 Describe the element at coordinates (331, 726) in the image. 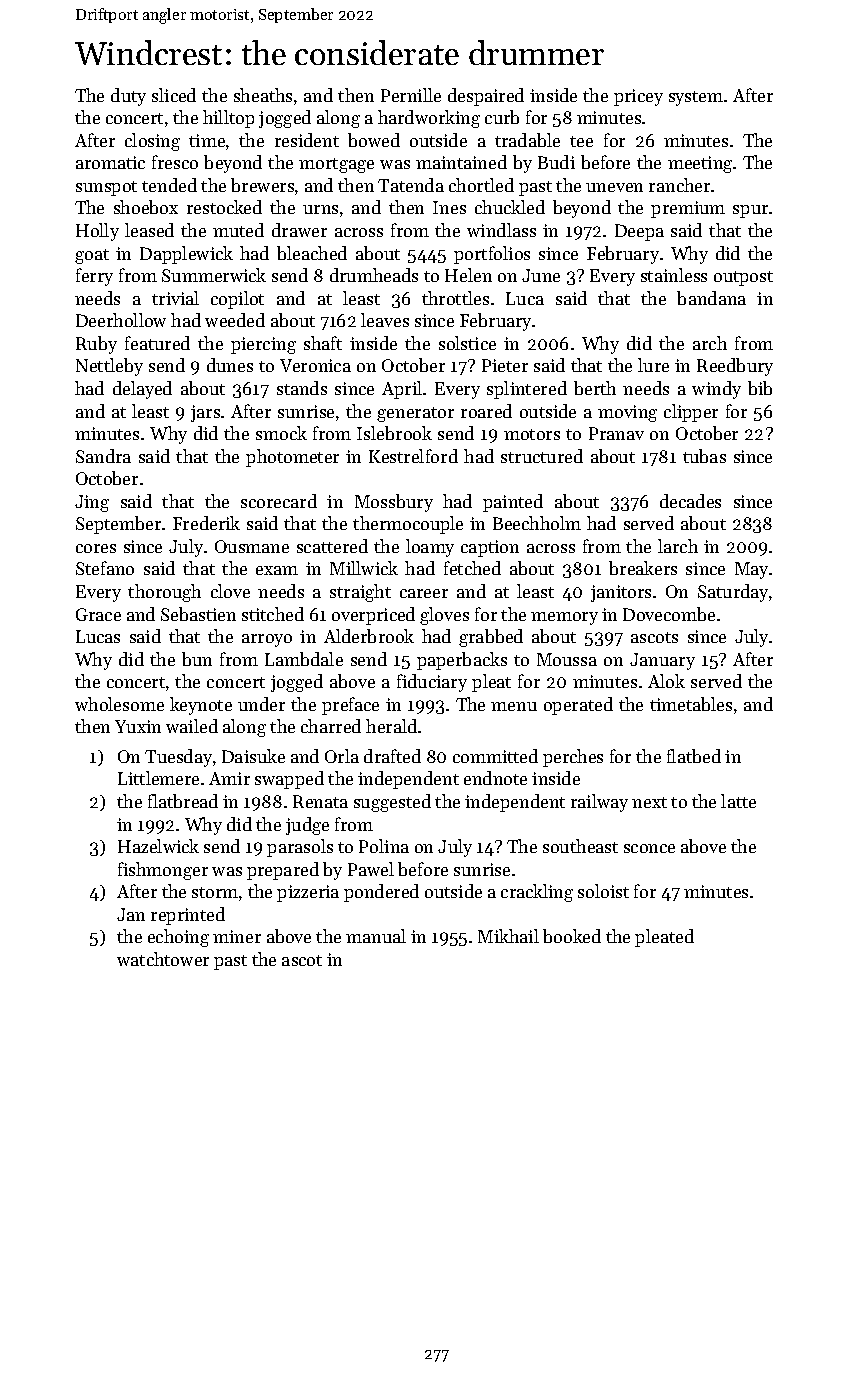

I see `charred` at that location.
